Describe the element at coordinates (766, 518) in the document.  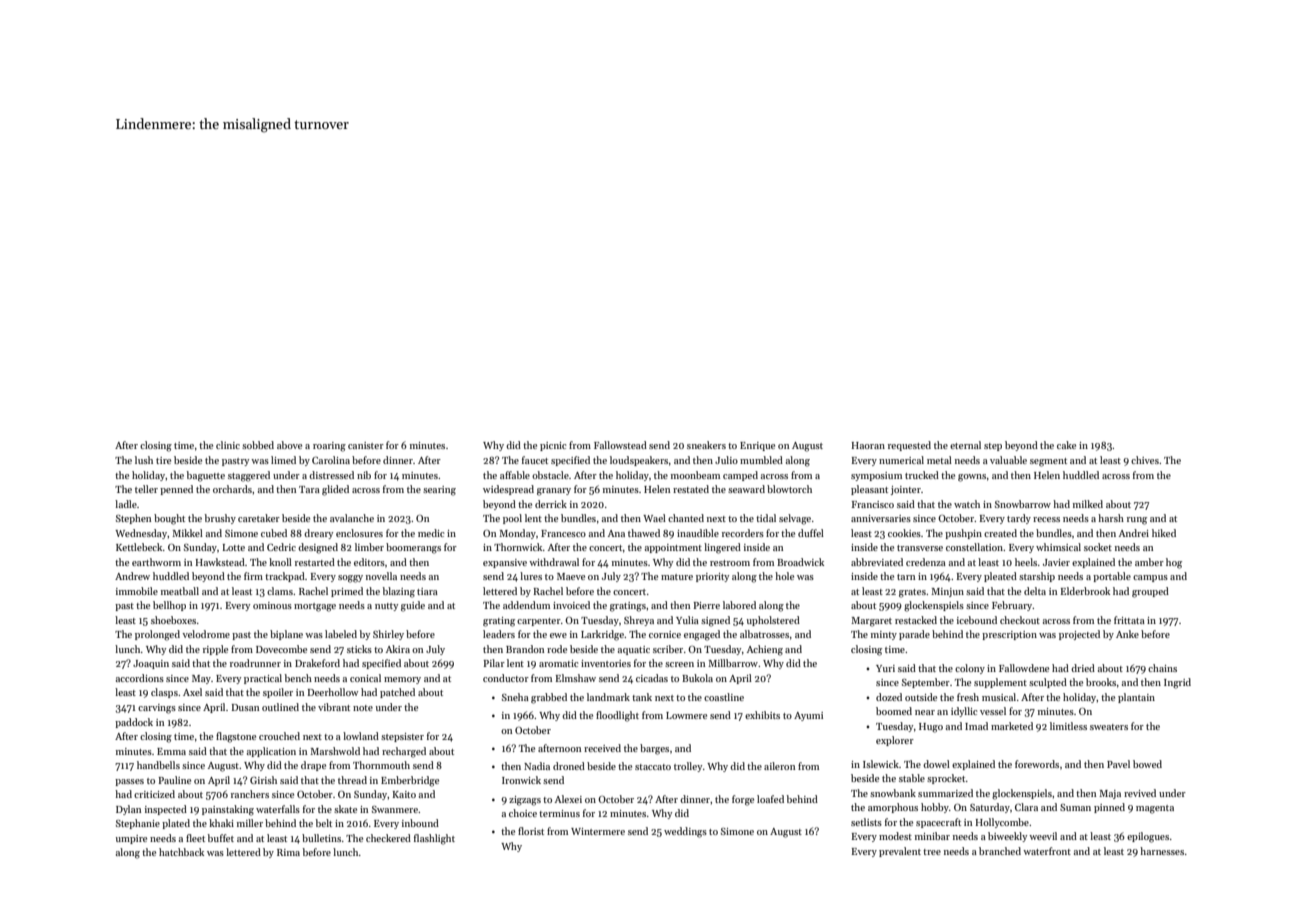
I see `tidal` at that location.
